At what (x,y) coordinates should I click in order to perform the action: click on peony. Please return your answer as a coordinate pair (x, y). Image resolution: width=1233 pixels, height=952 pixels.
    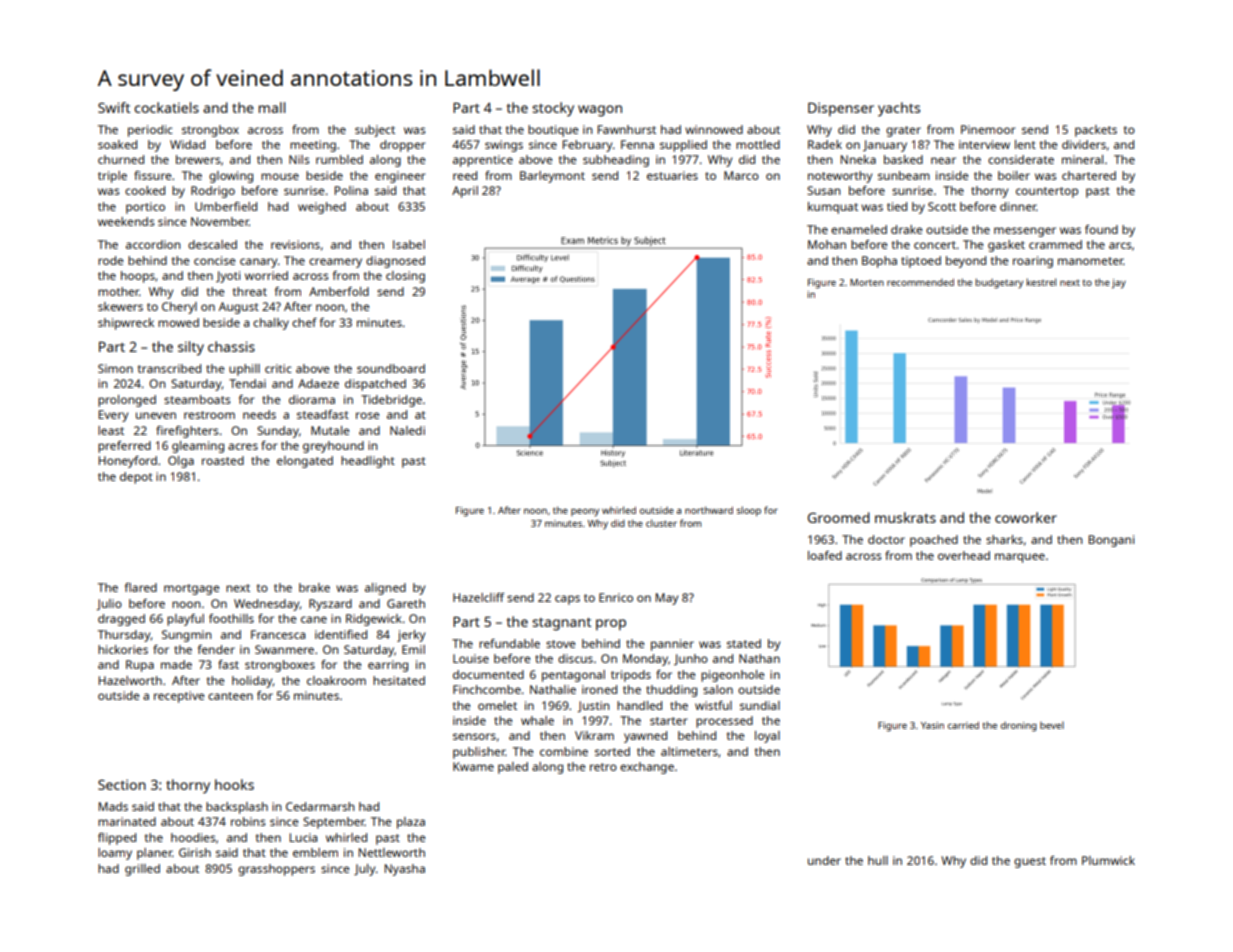
    Looking at the image, I should click on (585, 513).
